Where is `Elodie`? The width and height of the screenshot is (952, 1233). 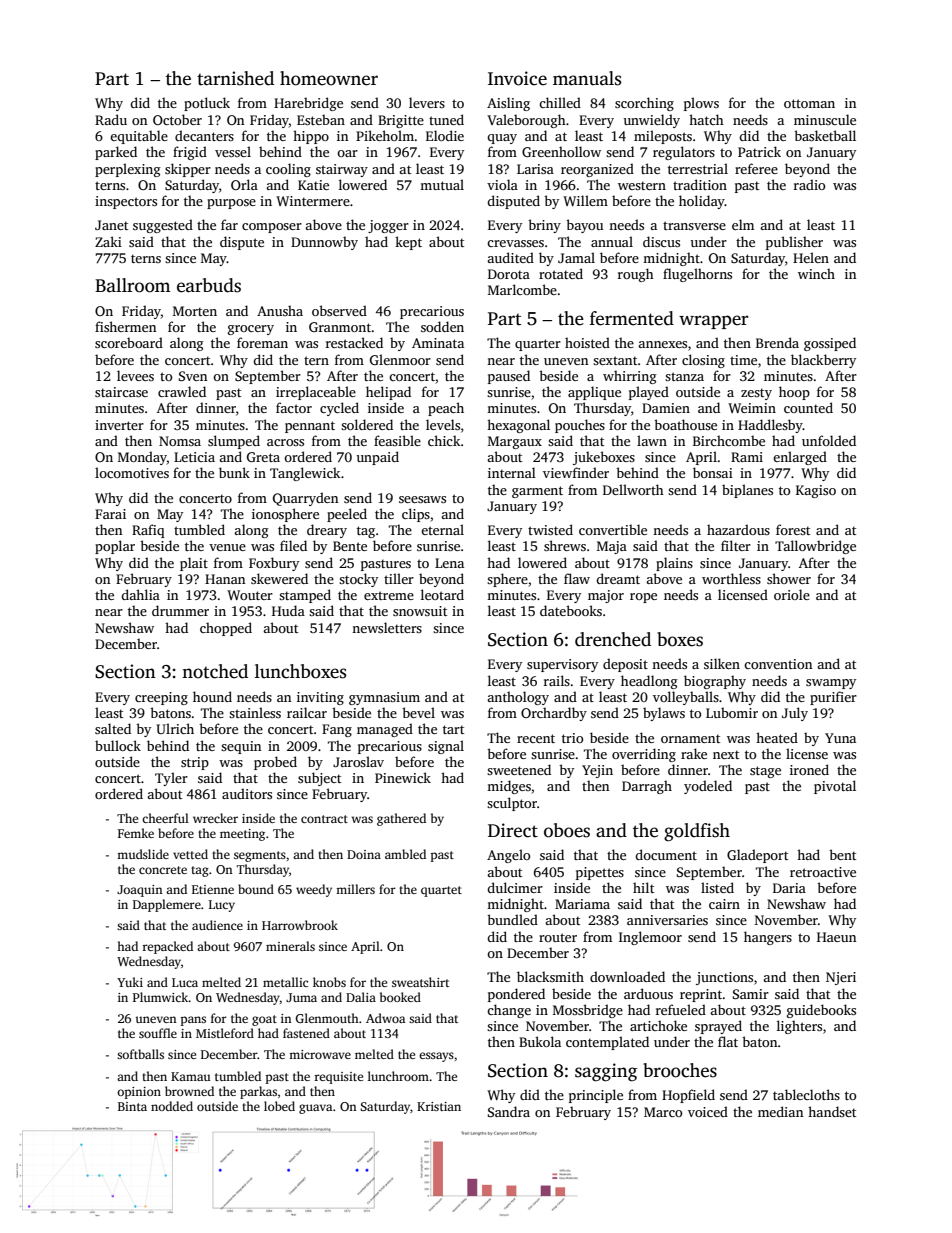 Elodie is located at coordinates (445, 135).
